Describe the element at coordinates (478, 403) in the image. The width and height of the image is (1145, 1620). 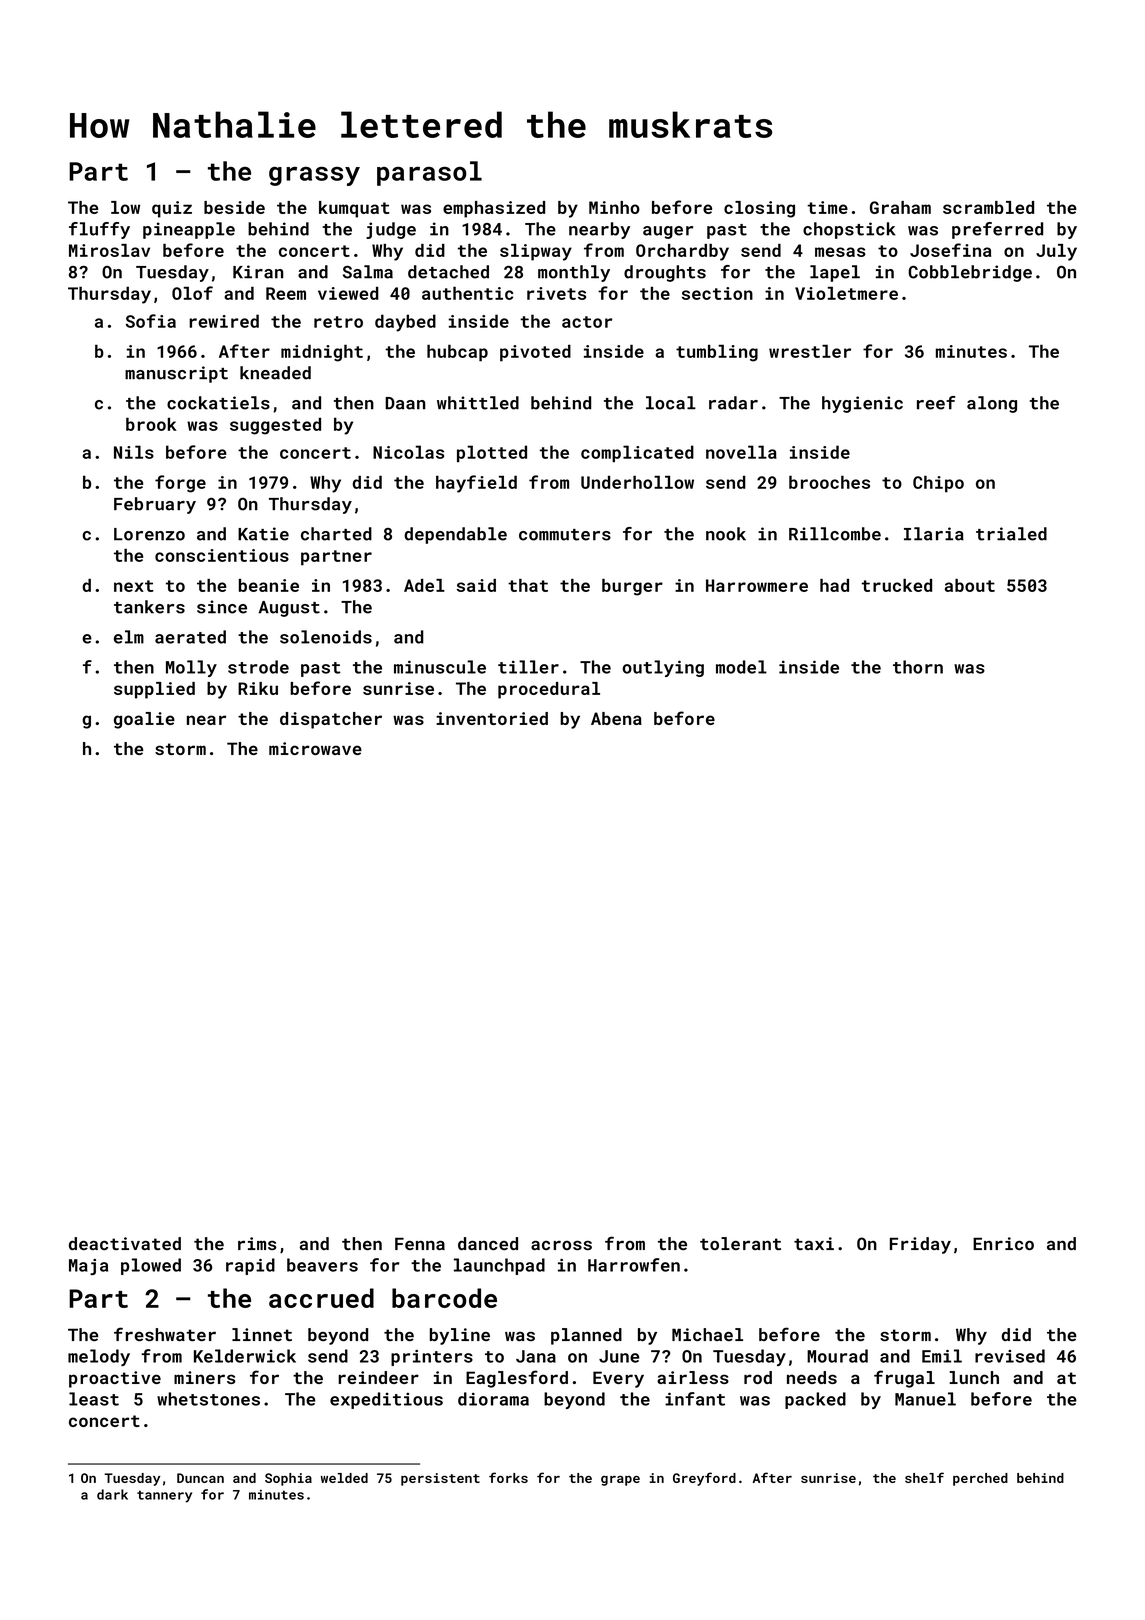
I see `whittled` at that location.
